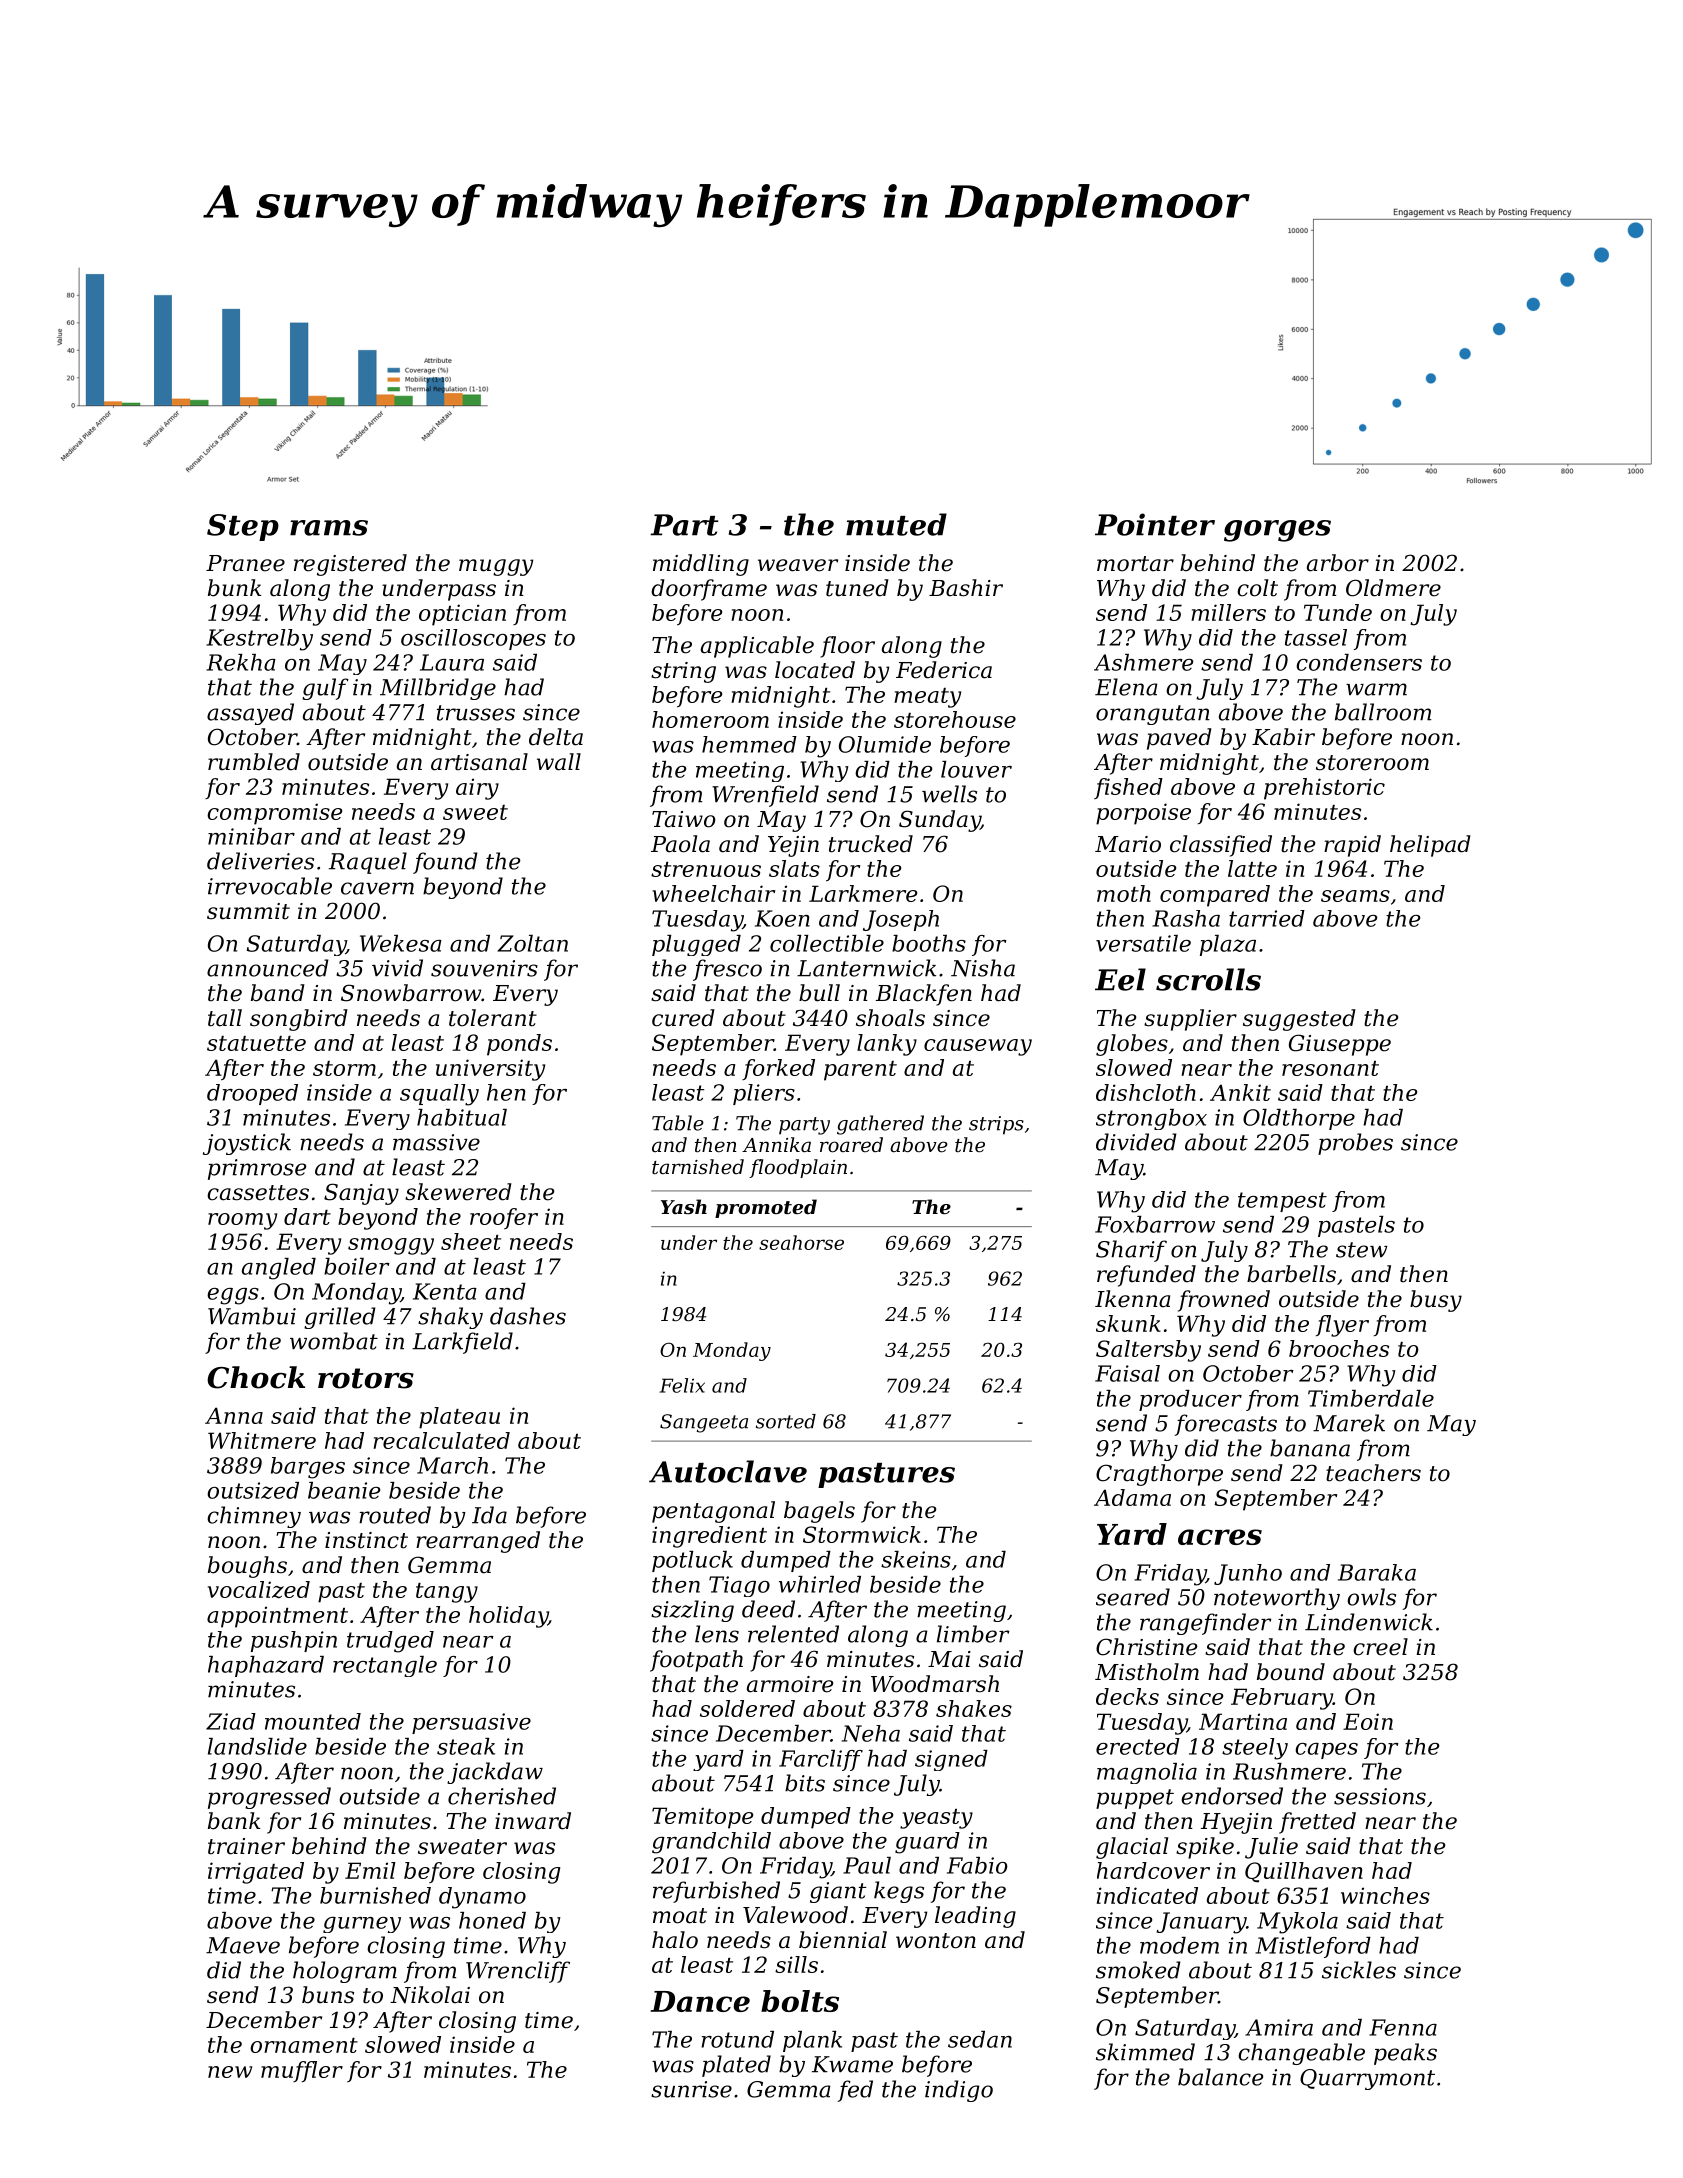  I want to click on causeway, so click(978, 1047).
